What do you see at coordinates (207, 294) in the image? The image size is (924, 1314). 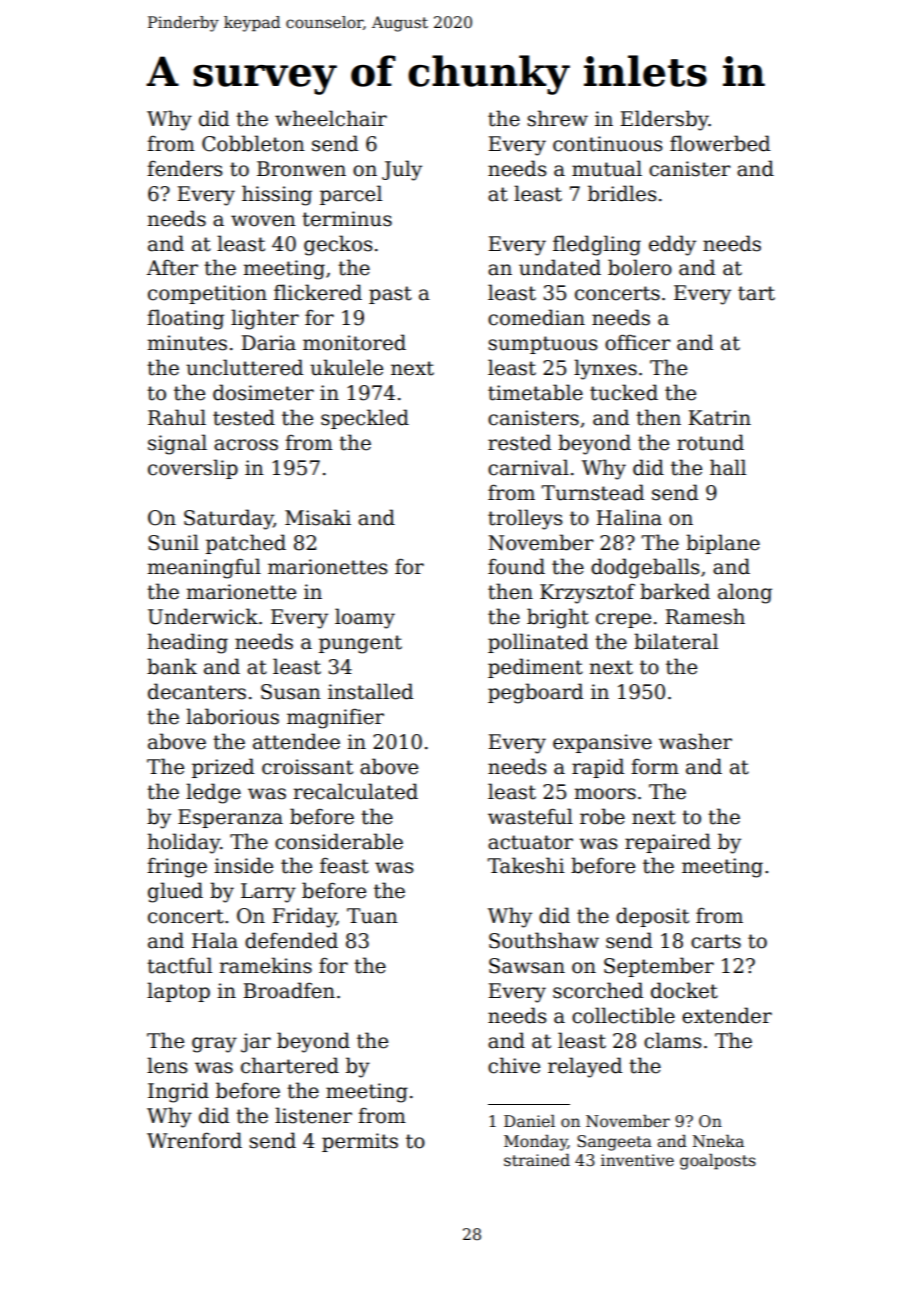 I see `competition` at bounding box center [207, 294].
